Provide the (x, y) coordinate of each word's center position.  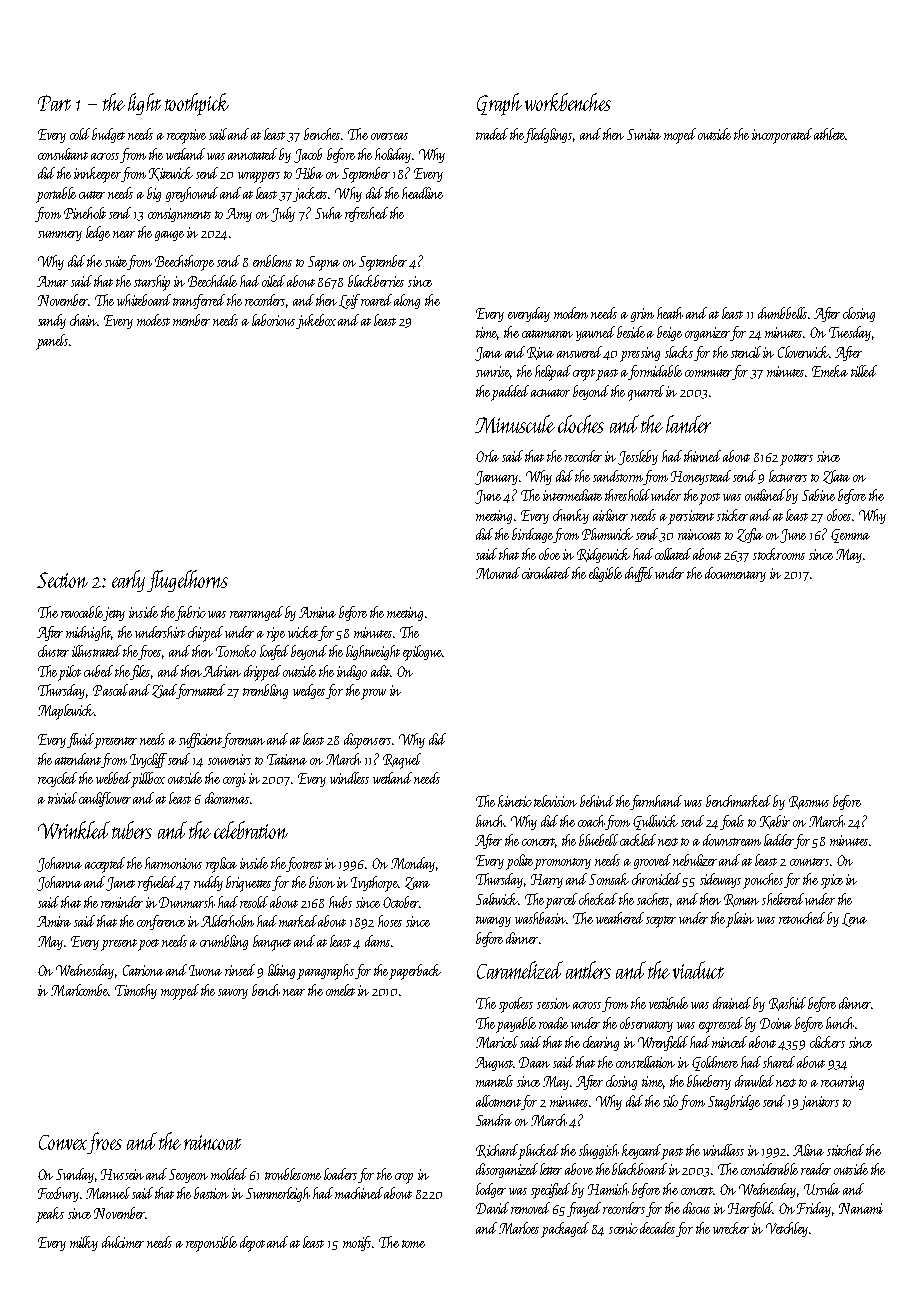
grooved (652, 861)
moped (680, 136)
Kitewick (171, 174)
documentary (735, 574)
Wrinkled (74, 830)
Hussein (122, 1174)
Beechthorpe (184, 263)
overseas (389, 136)
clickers (827, 1042)
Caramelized (520, 970)
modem (571, 313)
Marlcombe (80, 990)
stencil (746, 352)
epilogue (422, 653)
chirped (205, 634)
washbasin (541, 918)
